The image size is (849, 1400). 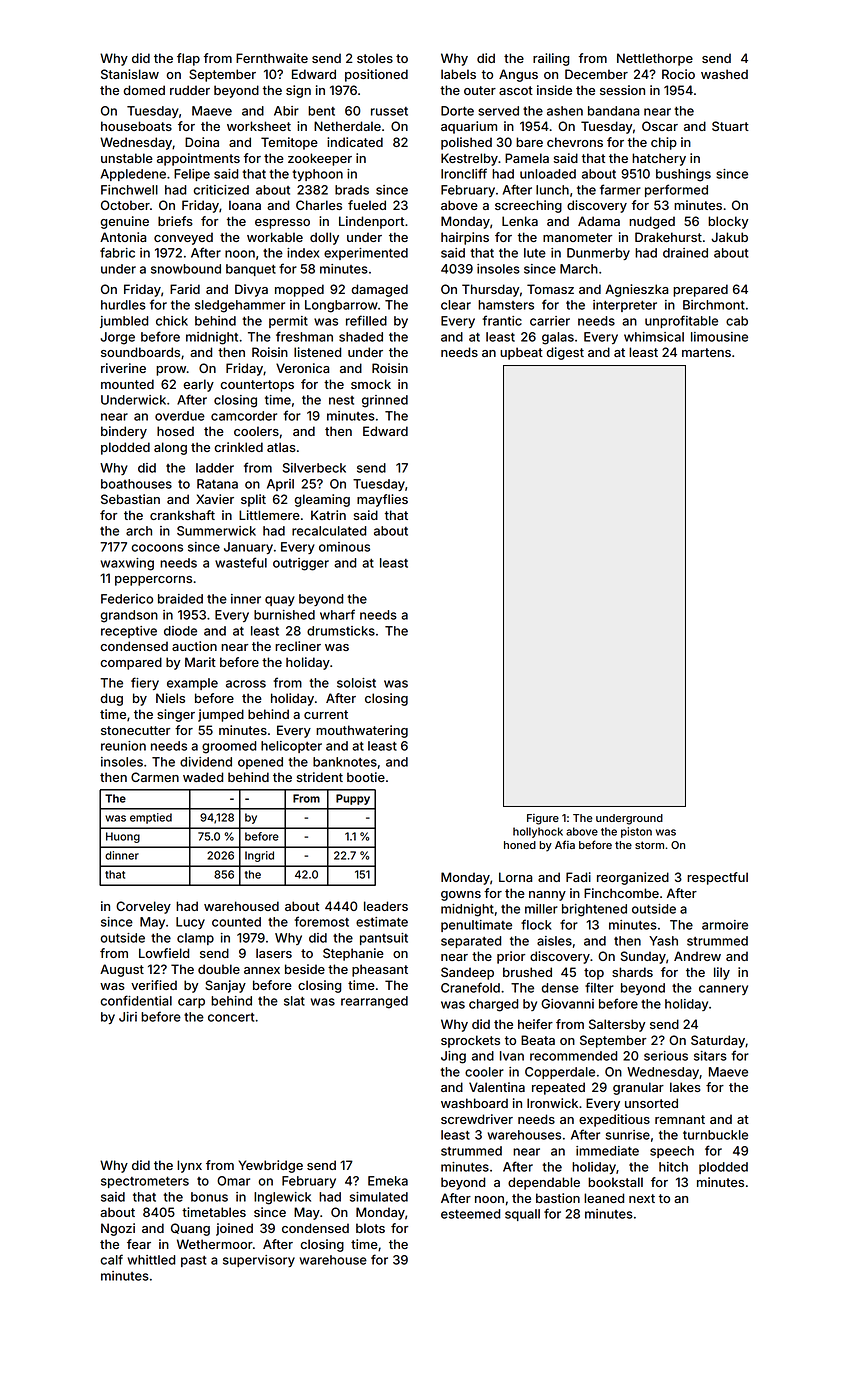 I want to click on Yewbridge, so click(x=270, y=1166).
